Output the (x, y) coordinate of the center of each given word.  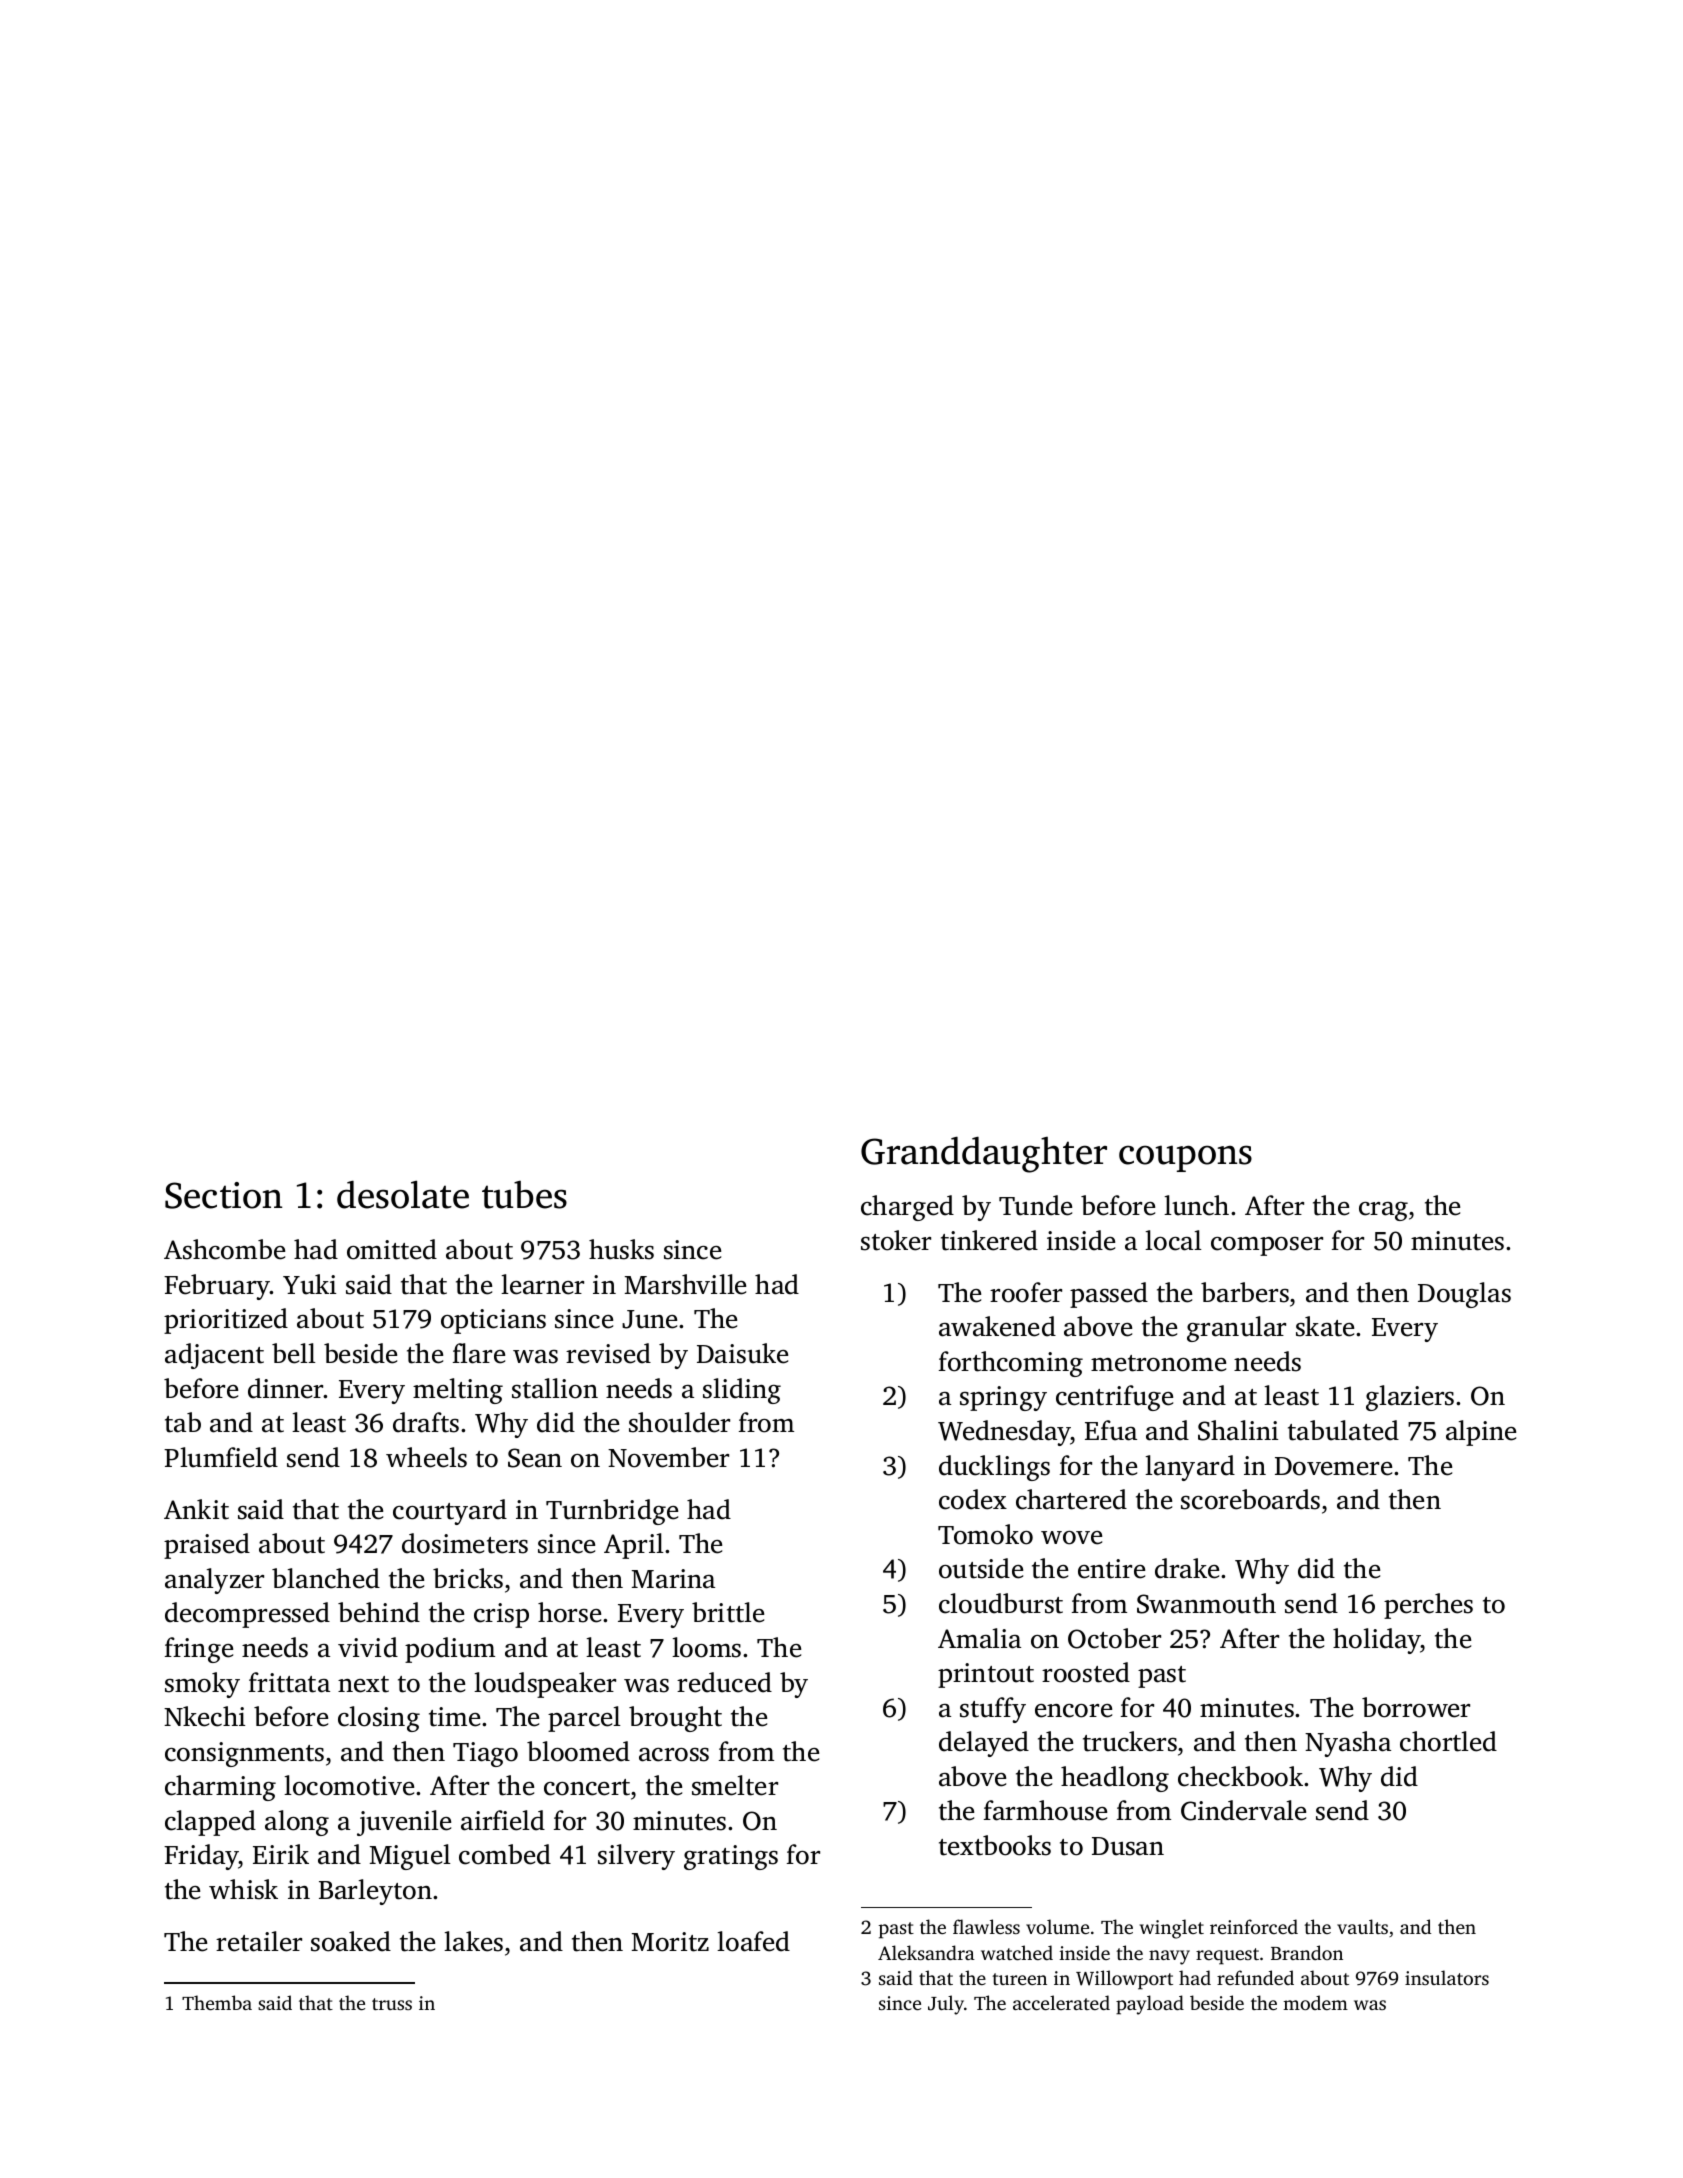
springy (1003, 1398)
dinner (286, 1388)
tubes (524, 1195)
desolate (403, 1194)
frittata (289, 1682)
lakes (473, 1941)
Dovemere (1333, 1466)
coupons (1185, 1158)
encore (1073, 1711)
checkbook (1240, 1776)
